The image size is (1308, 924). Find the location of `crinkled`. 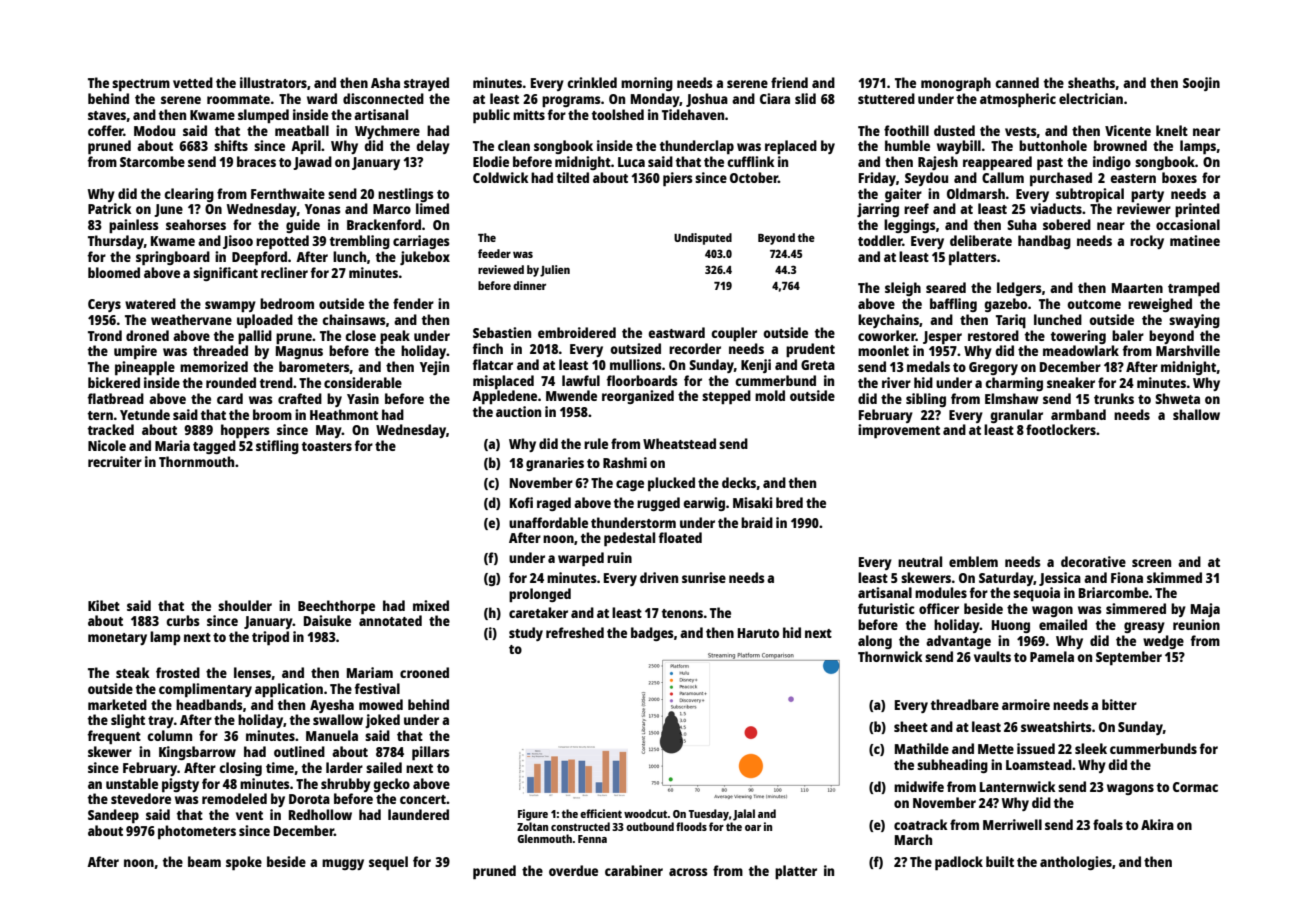

crinkled is located at coordinates (592, 82).
